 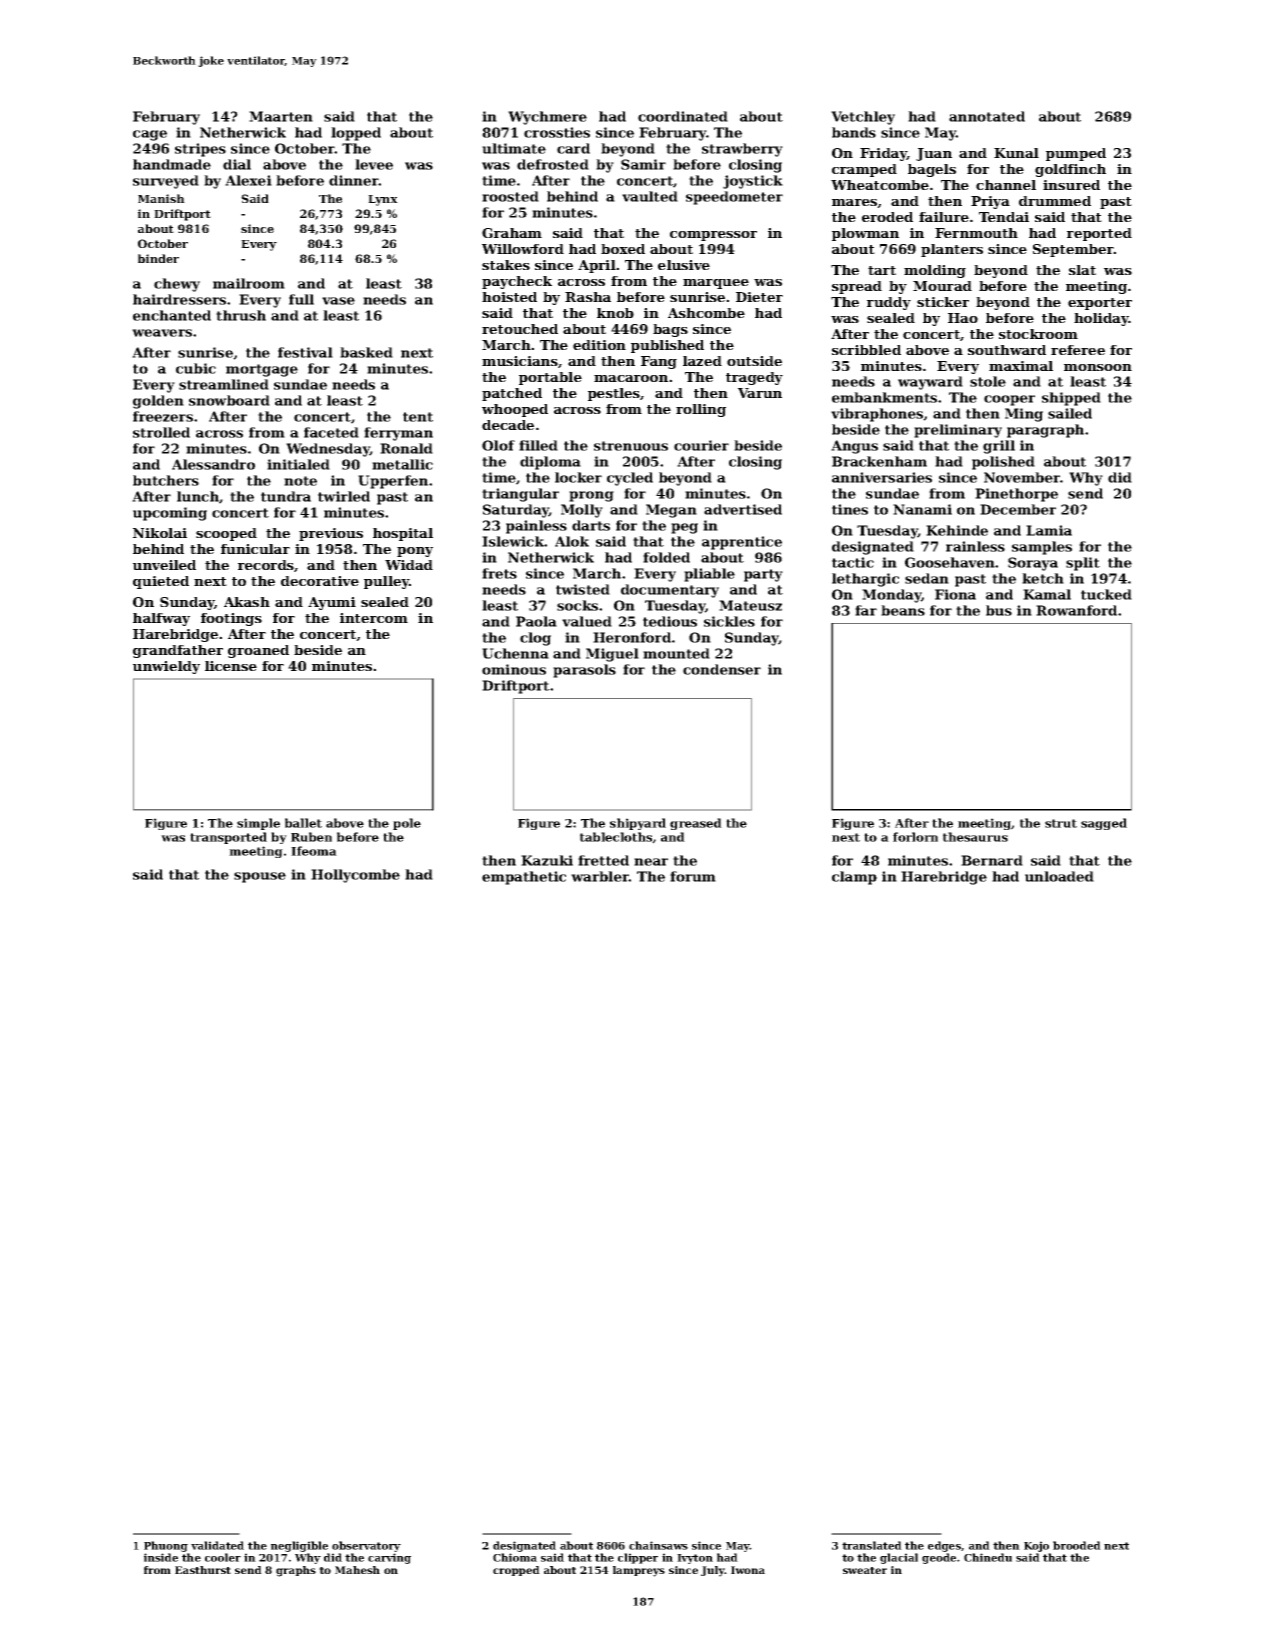 I want to click on Wychmere, so click(x=547, y=118).
